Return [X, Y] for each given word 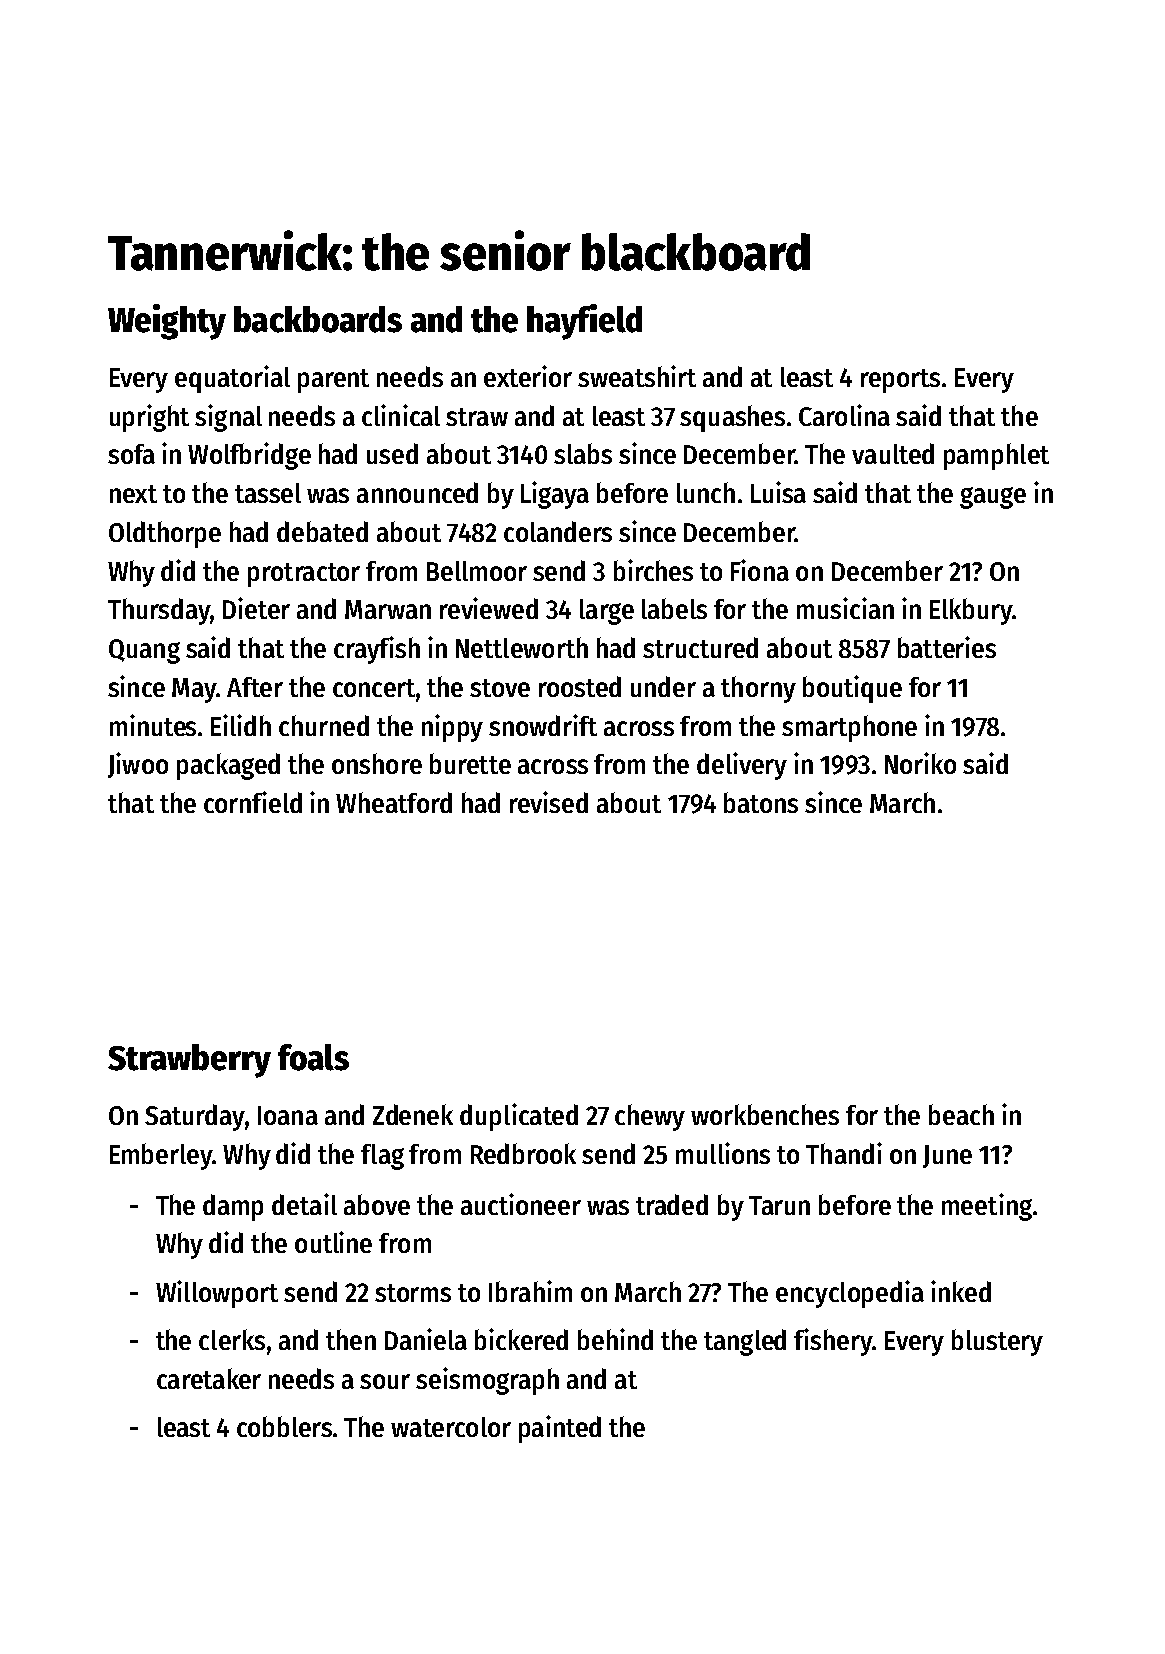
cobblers [284, 1426]
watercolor [451, 1427]
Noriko [920, 763]
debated [322, 531]
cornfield [253, 802]
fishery [833, 1342]
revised [549, 802]
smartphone [849, 728]
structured [700, 647]
